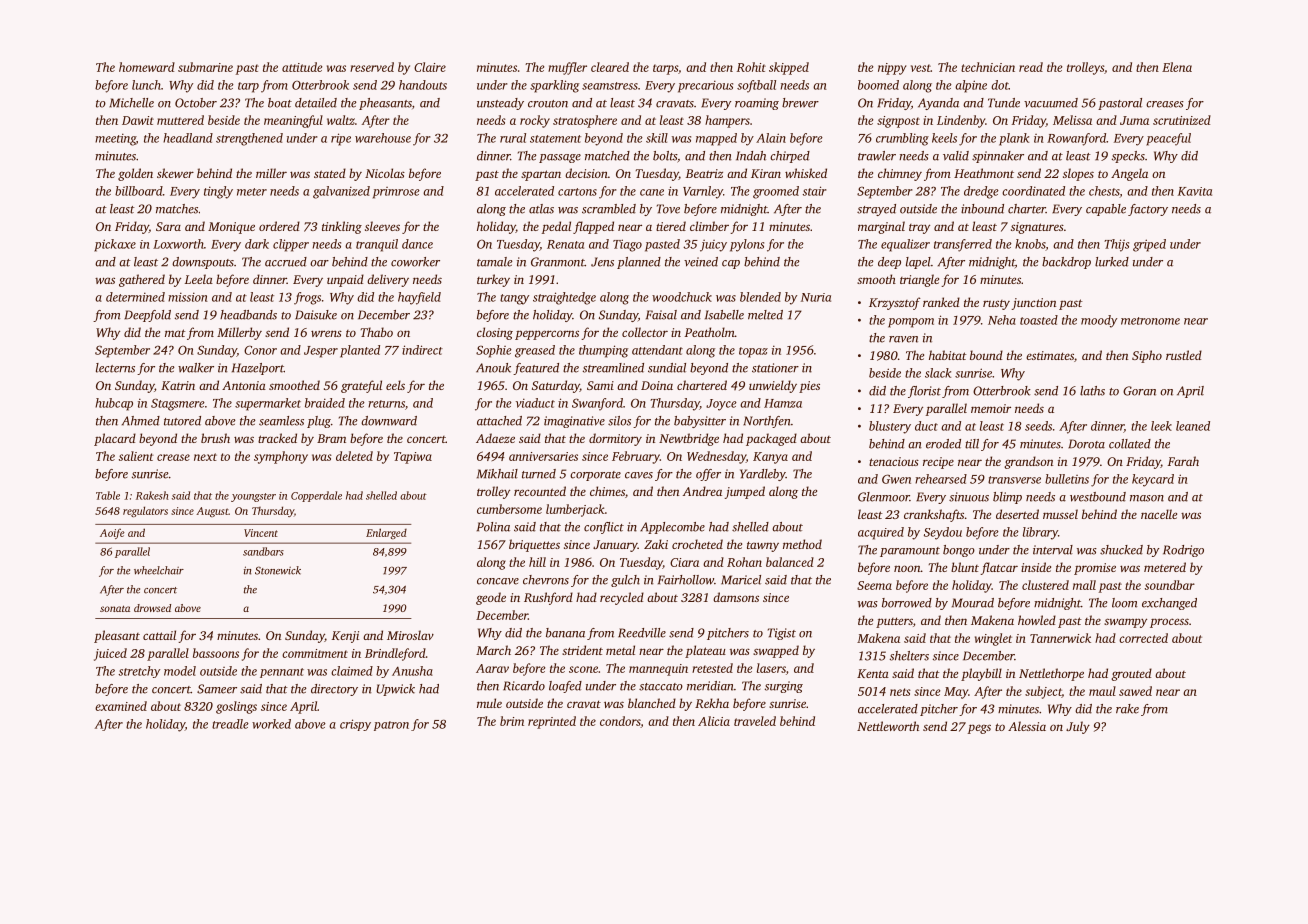 The width and height of the screenshot is (1308, 924). Describe the element at coordinates (620, 722) in the screenshot. I see `condors` at that location.
